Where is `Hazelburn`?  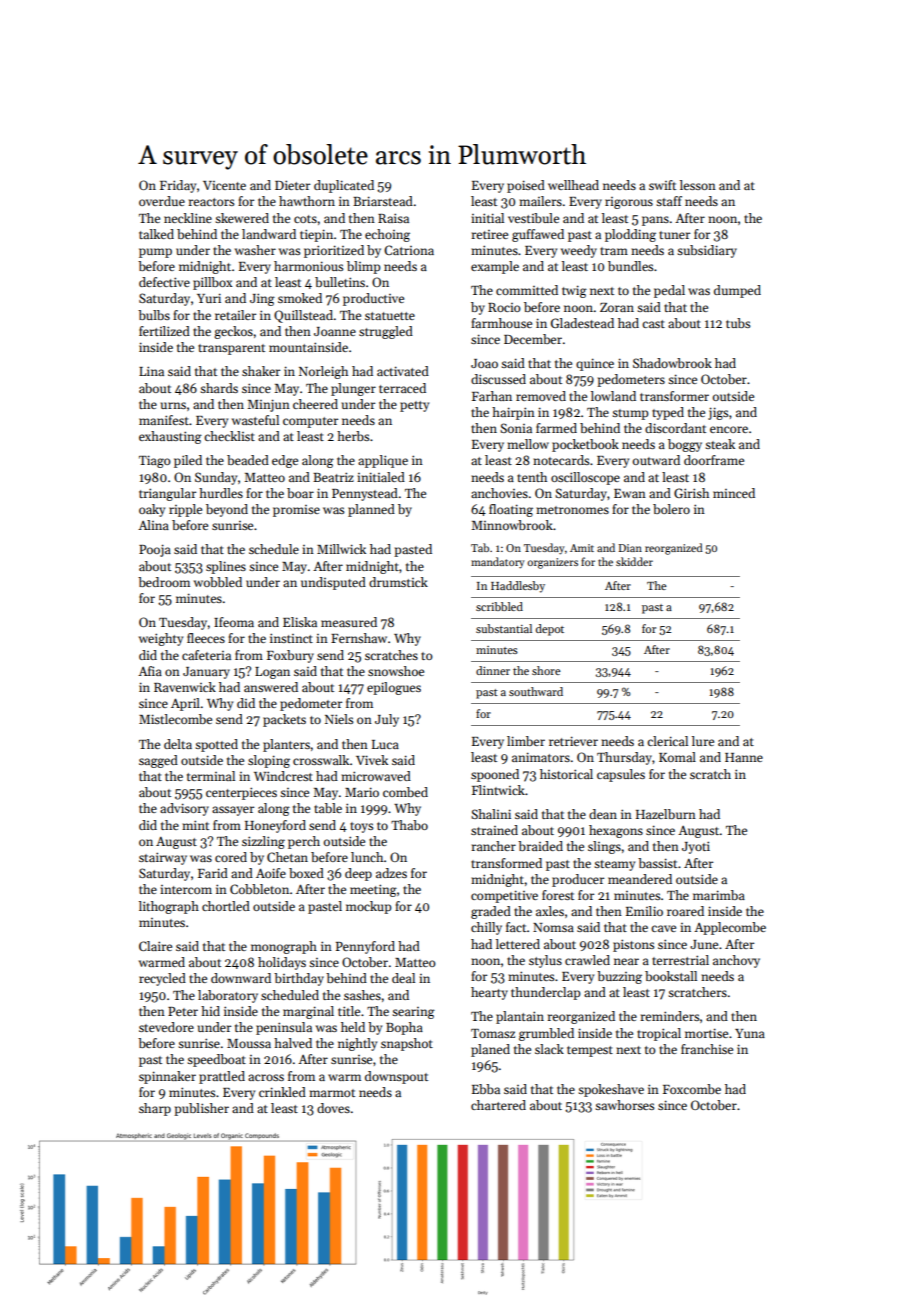
Hazelburn is located at coordinates (666, 814).
